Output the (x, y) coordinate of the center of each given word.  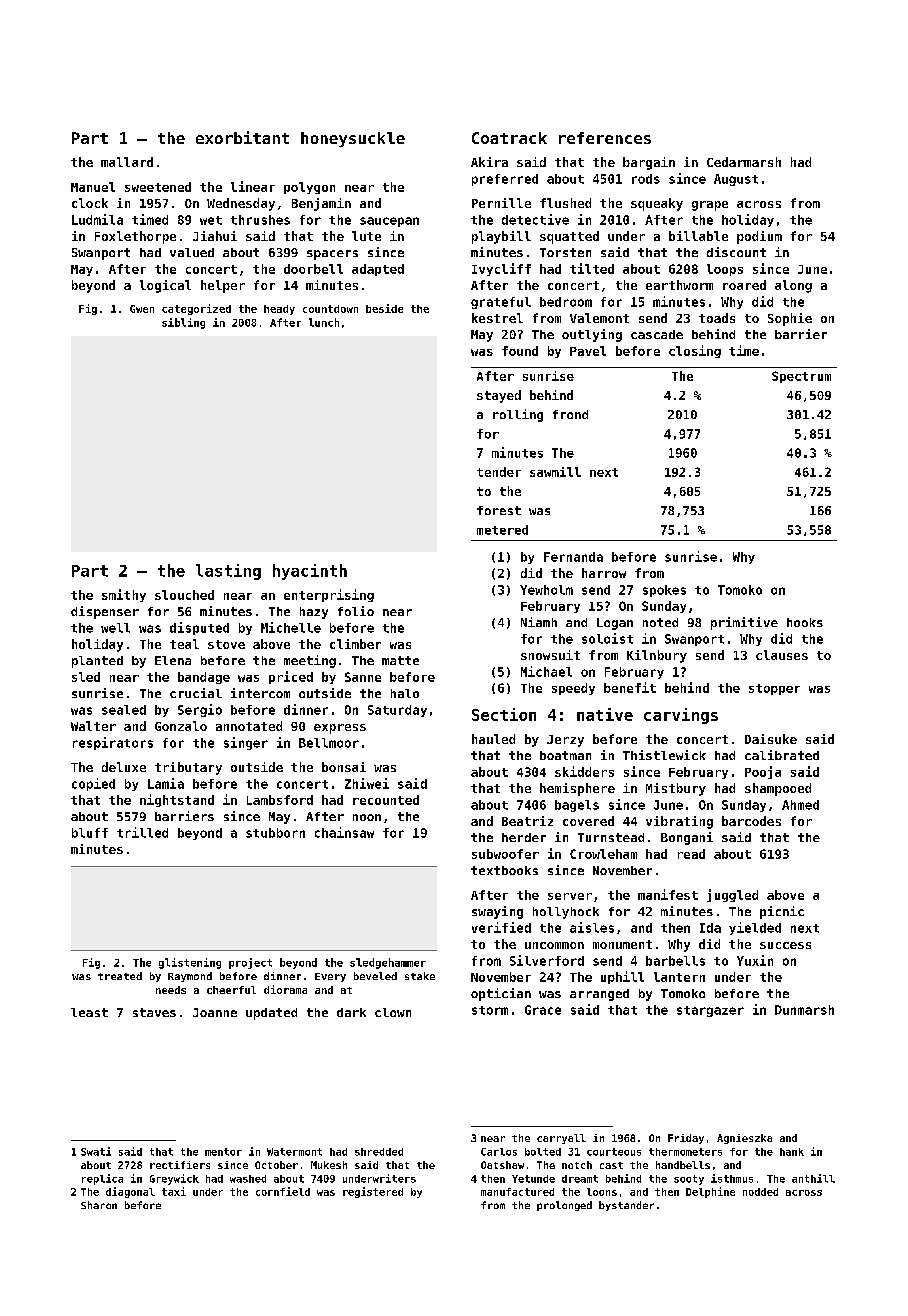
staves (154, 1012)
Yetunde (533, 1179)
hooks (805, 622)
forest (499, 510)
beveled (375, 976)
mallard (127, 162)
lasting (228, 572)
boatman (565, 755)
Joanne (215, 1012)
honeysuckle (353, 139)
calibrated (782, 755)
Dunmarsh (804, 1010)
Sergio (200, 710)
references (605, 138)
